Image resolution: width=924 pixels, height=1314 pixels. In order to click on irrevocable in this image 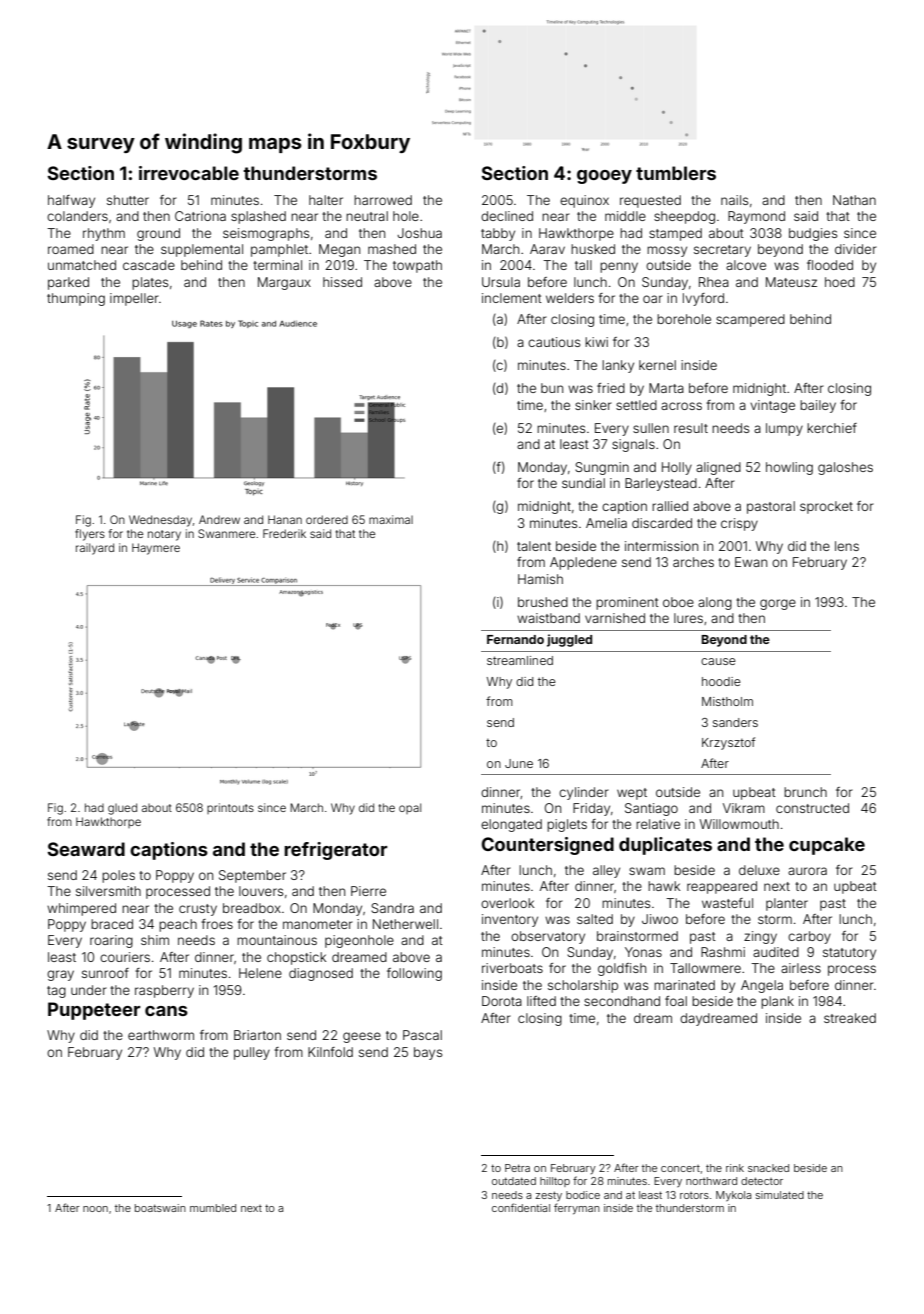, I will do `click(189, 173)`.
